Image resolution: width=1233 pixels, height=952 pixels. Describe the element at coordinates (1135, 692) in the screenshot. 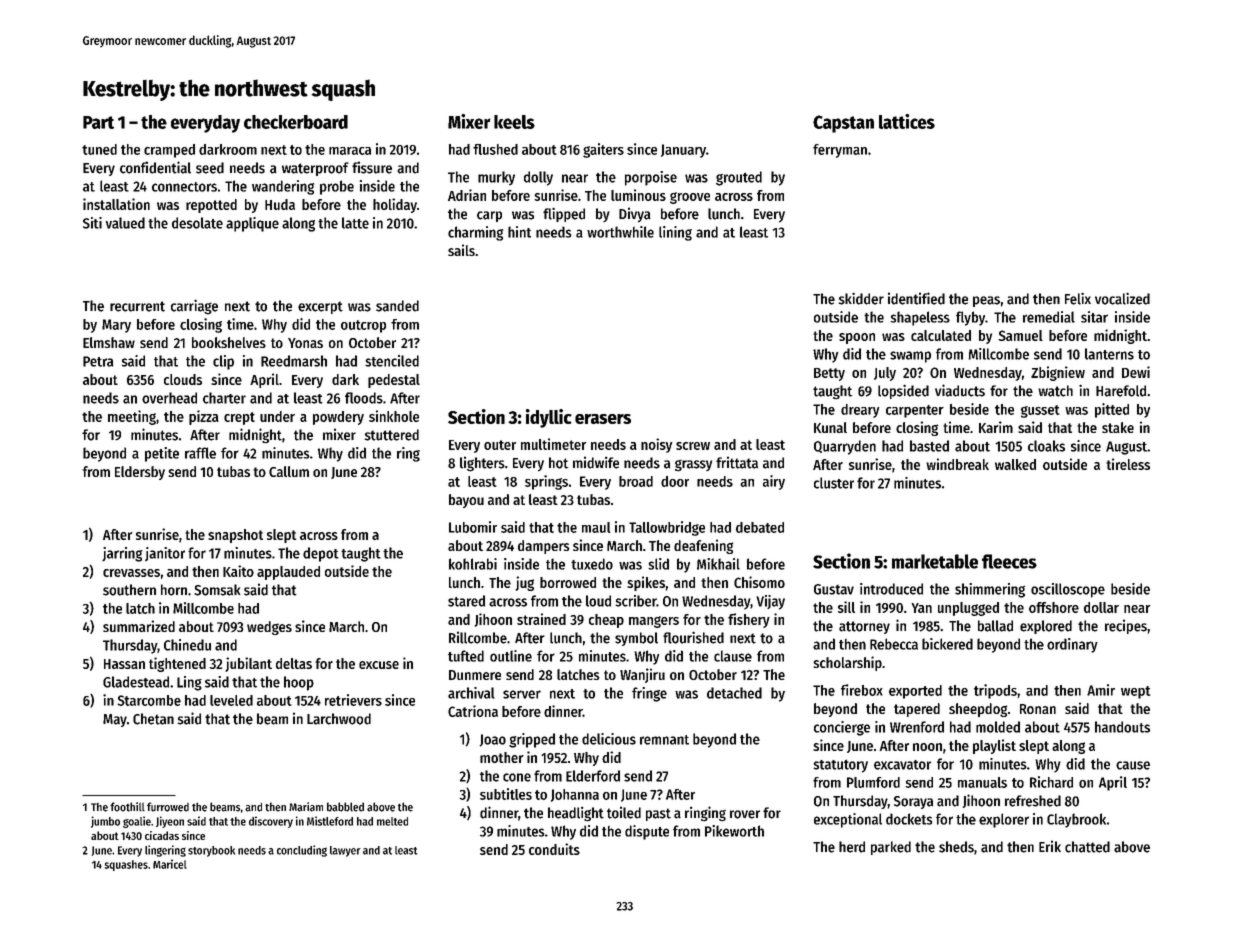

I see `wept` at that location.
